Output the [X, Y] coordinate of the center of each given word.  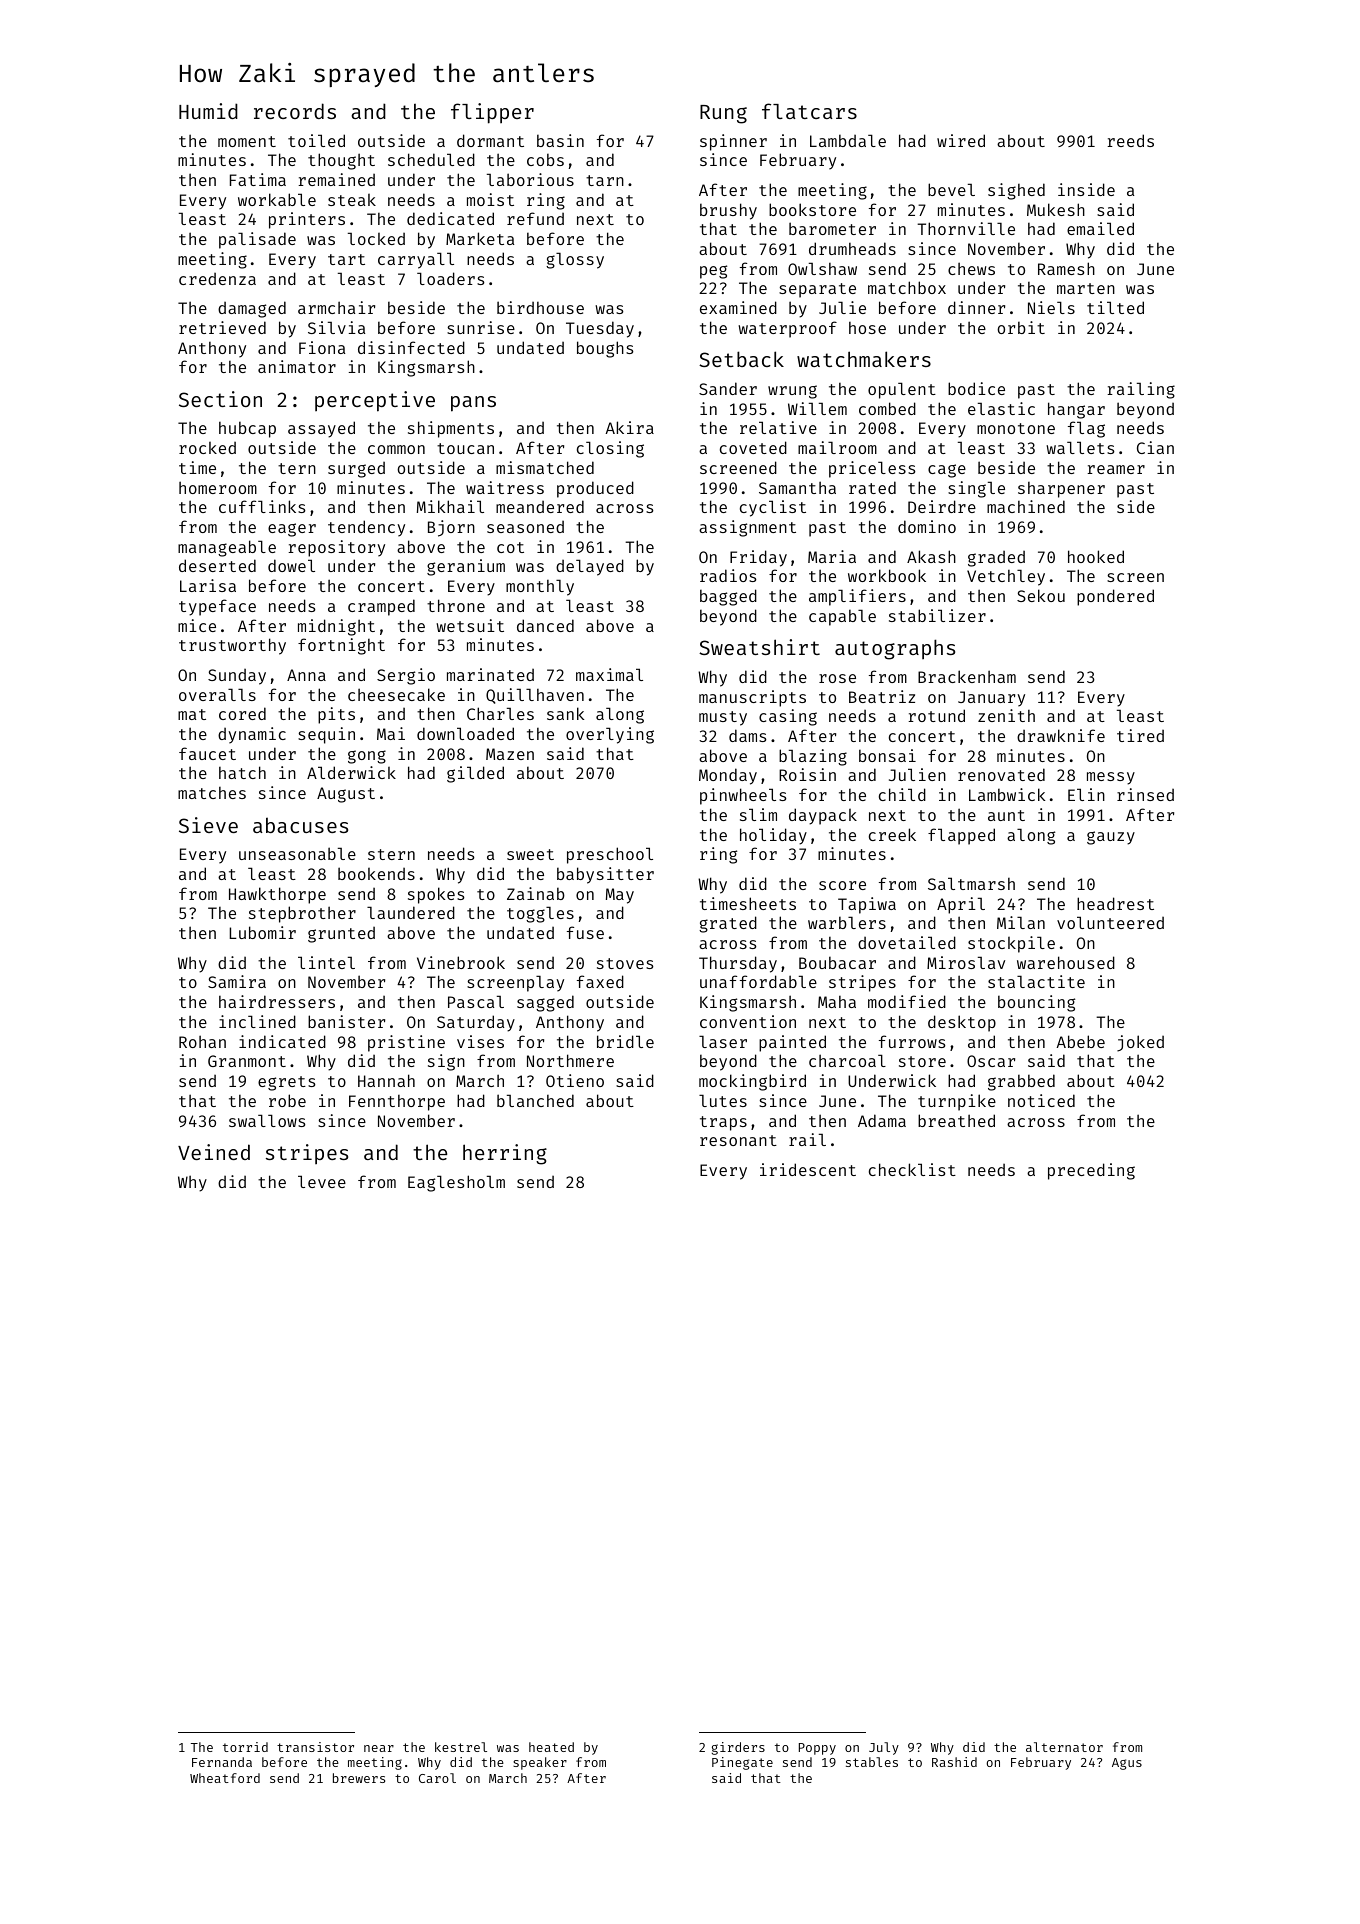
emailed [1100, 228]
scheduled [431, 159]
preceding [1091, 1171]
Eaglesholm [456, 1183]
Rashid [954, 1762]
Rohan [202, 1041]
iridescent [808, 1169]
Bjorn [451, 528]
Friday [758, 558]
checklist [912, 1169]
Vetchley [1006, 577]
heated [551, 1747]
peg [713, 272]
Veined [214, 1152]
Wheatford [225, 1778]
